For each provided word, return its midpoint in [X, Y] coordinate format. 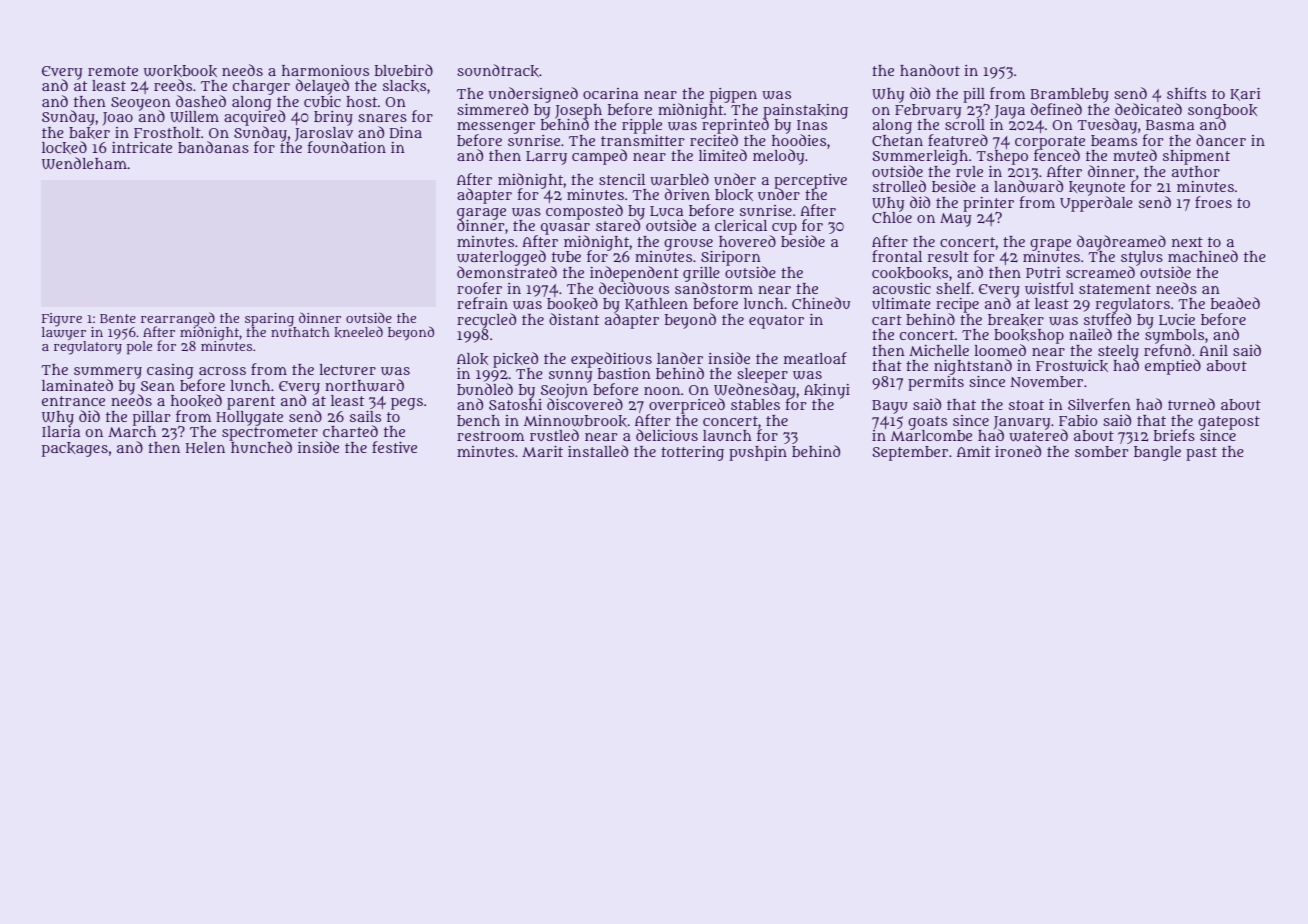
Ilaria [61, 431]
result [948, 256]
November [1046, 381]
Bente [118, 318]
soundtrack [498, 70]
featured [958, 140]
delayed [322, 87]
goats [927, 423]
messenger [496, 128]
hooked [196, 400]
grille [701, 274]
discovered [585, 404]
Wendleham [84, 163]
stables [755, 404]
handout [930, 70]
